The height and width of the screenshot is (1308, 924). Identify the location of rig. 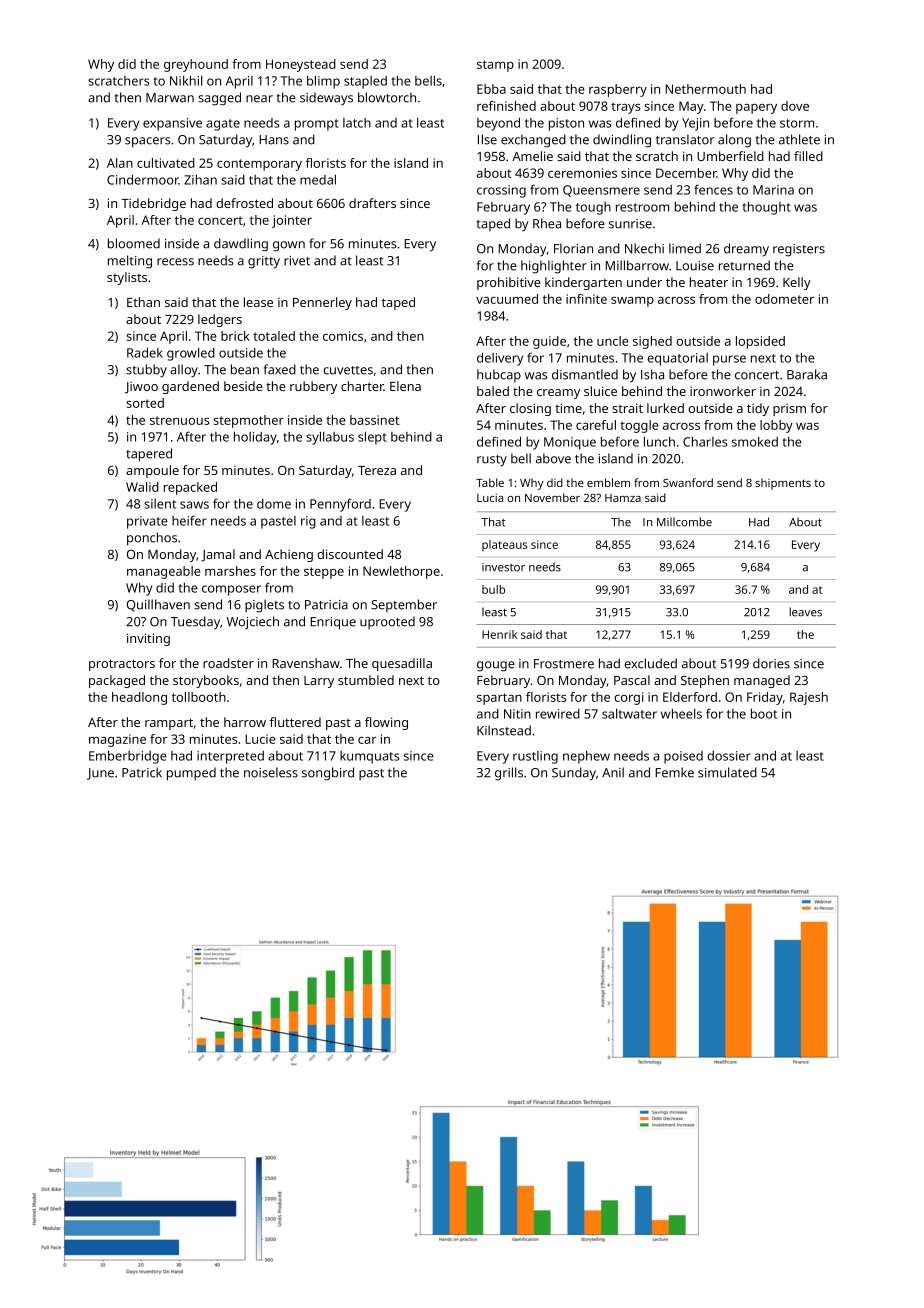
(308, 522).
